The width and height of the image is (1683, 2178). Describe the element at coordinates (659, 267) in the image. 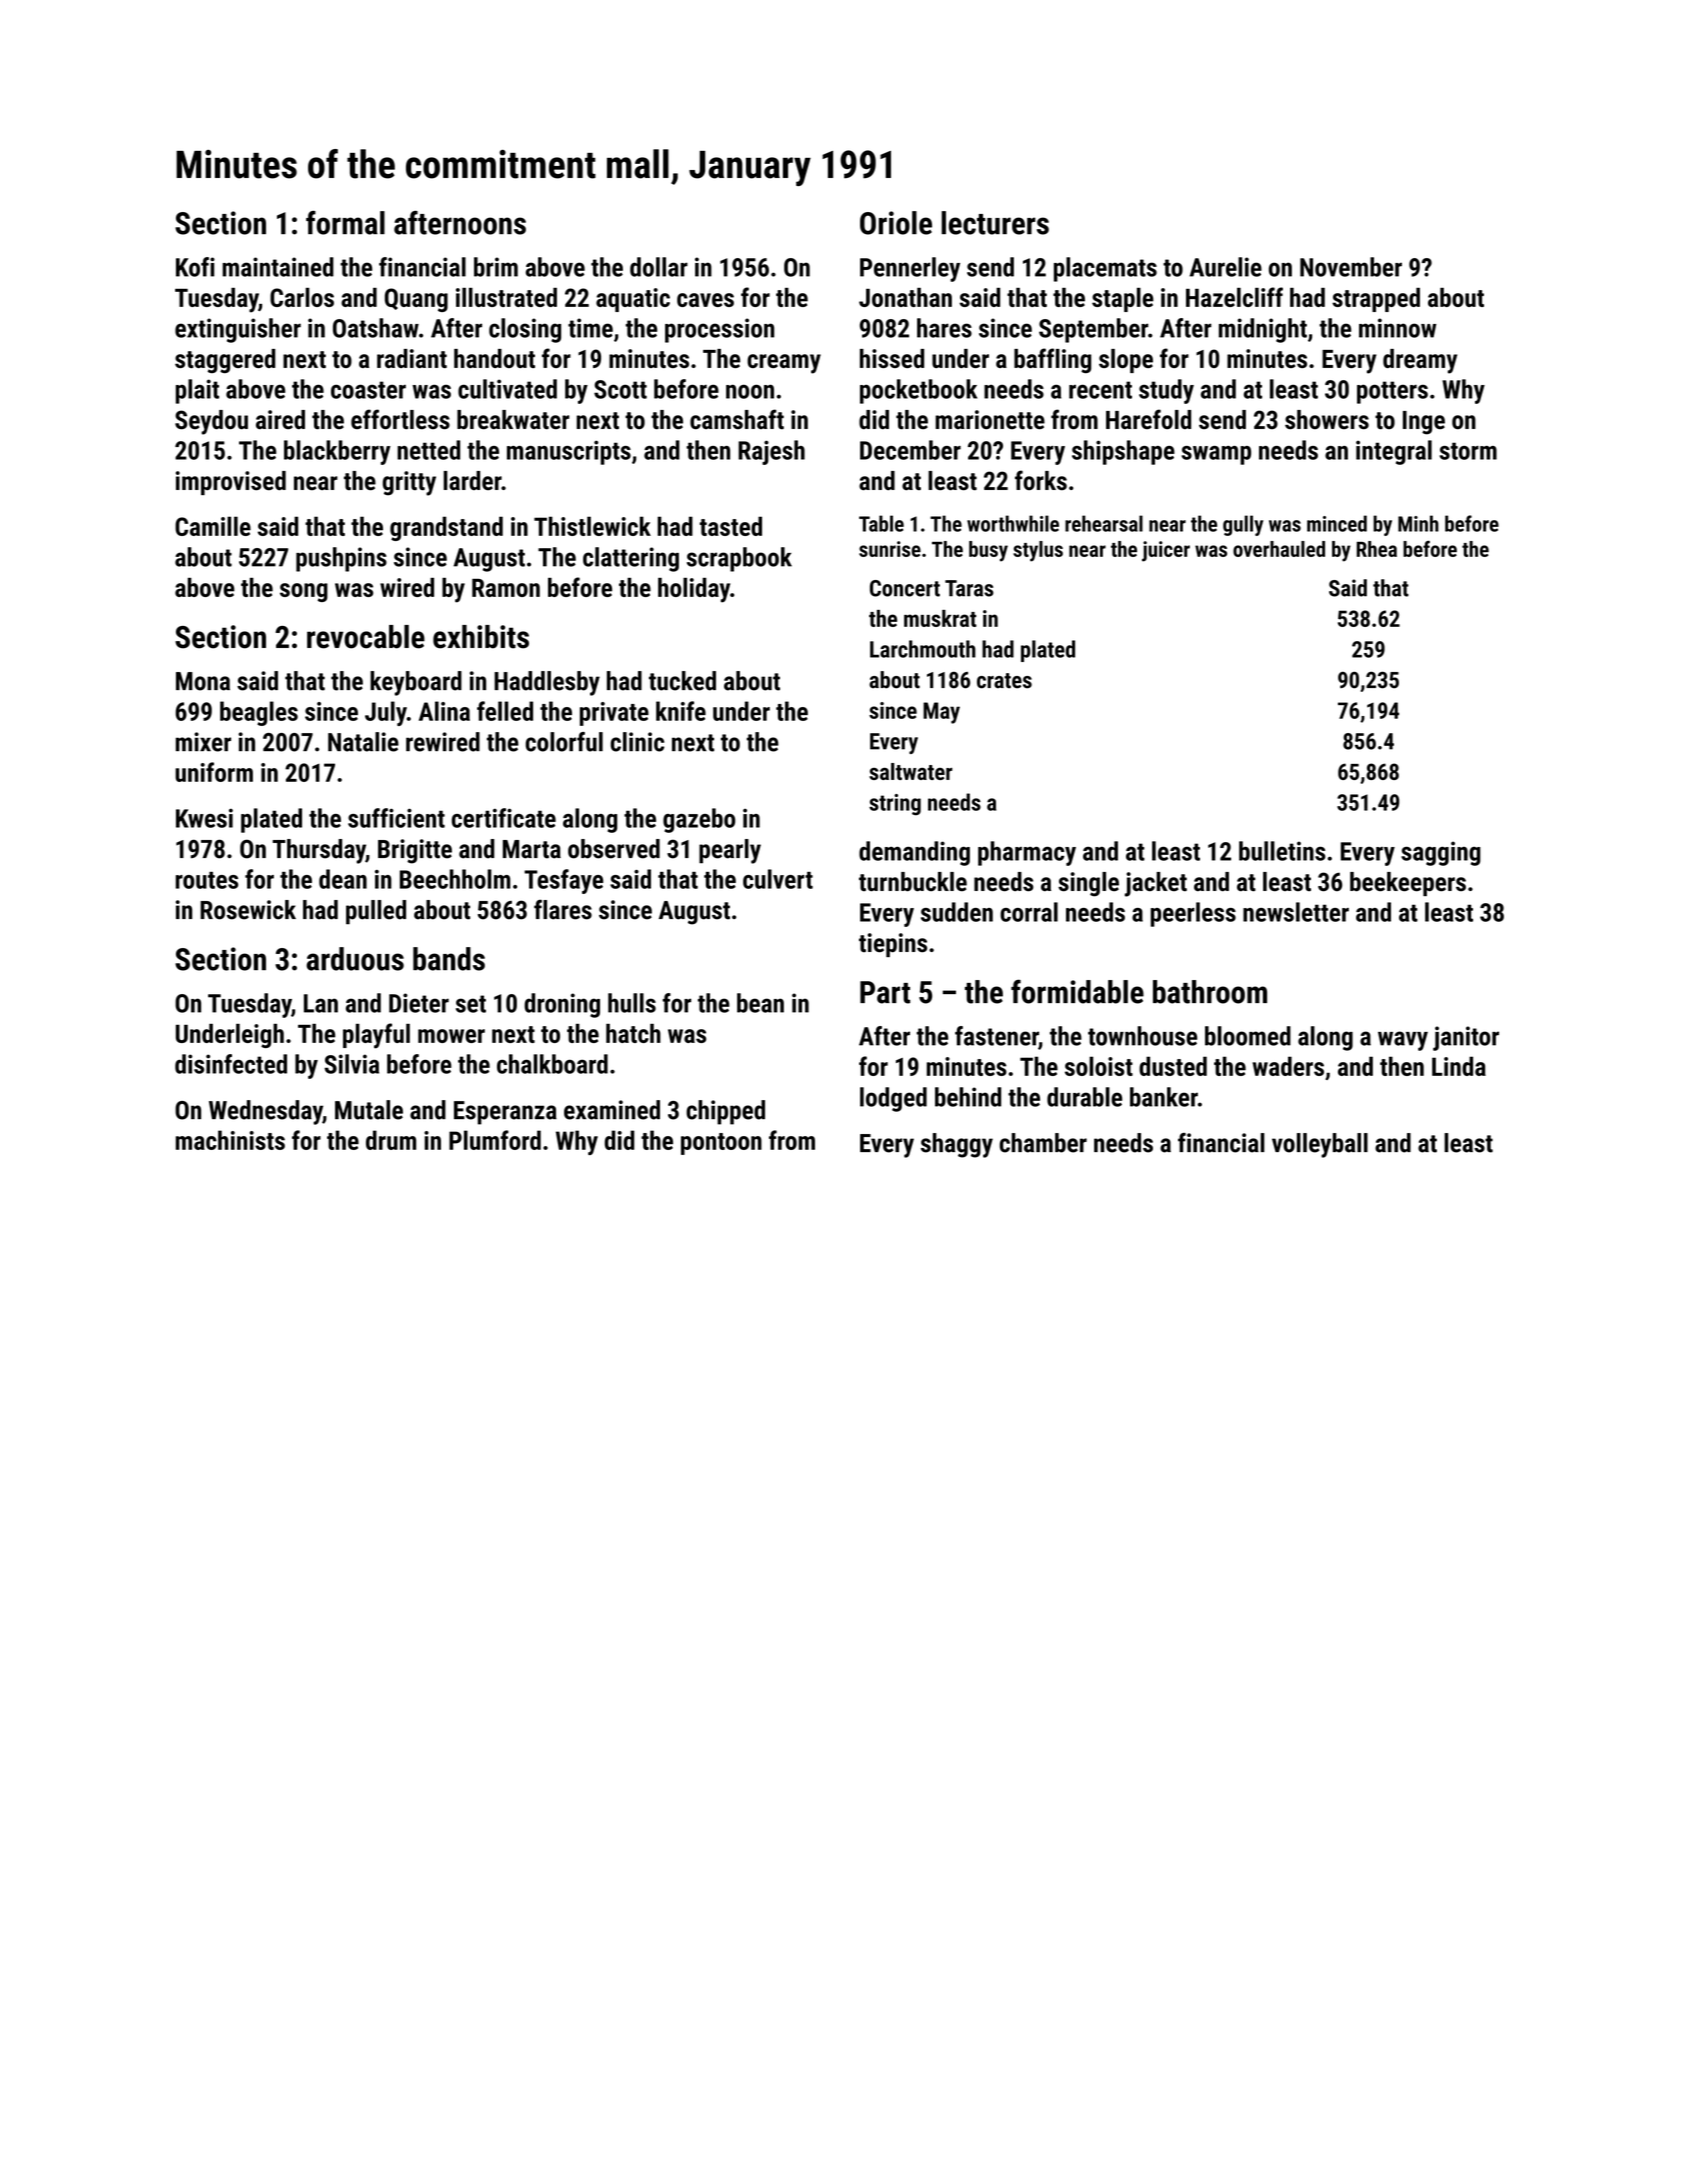

I see `dollar` at that location.
